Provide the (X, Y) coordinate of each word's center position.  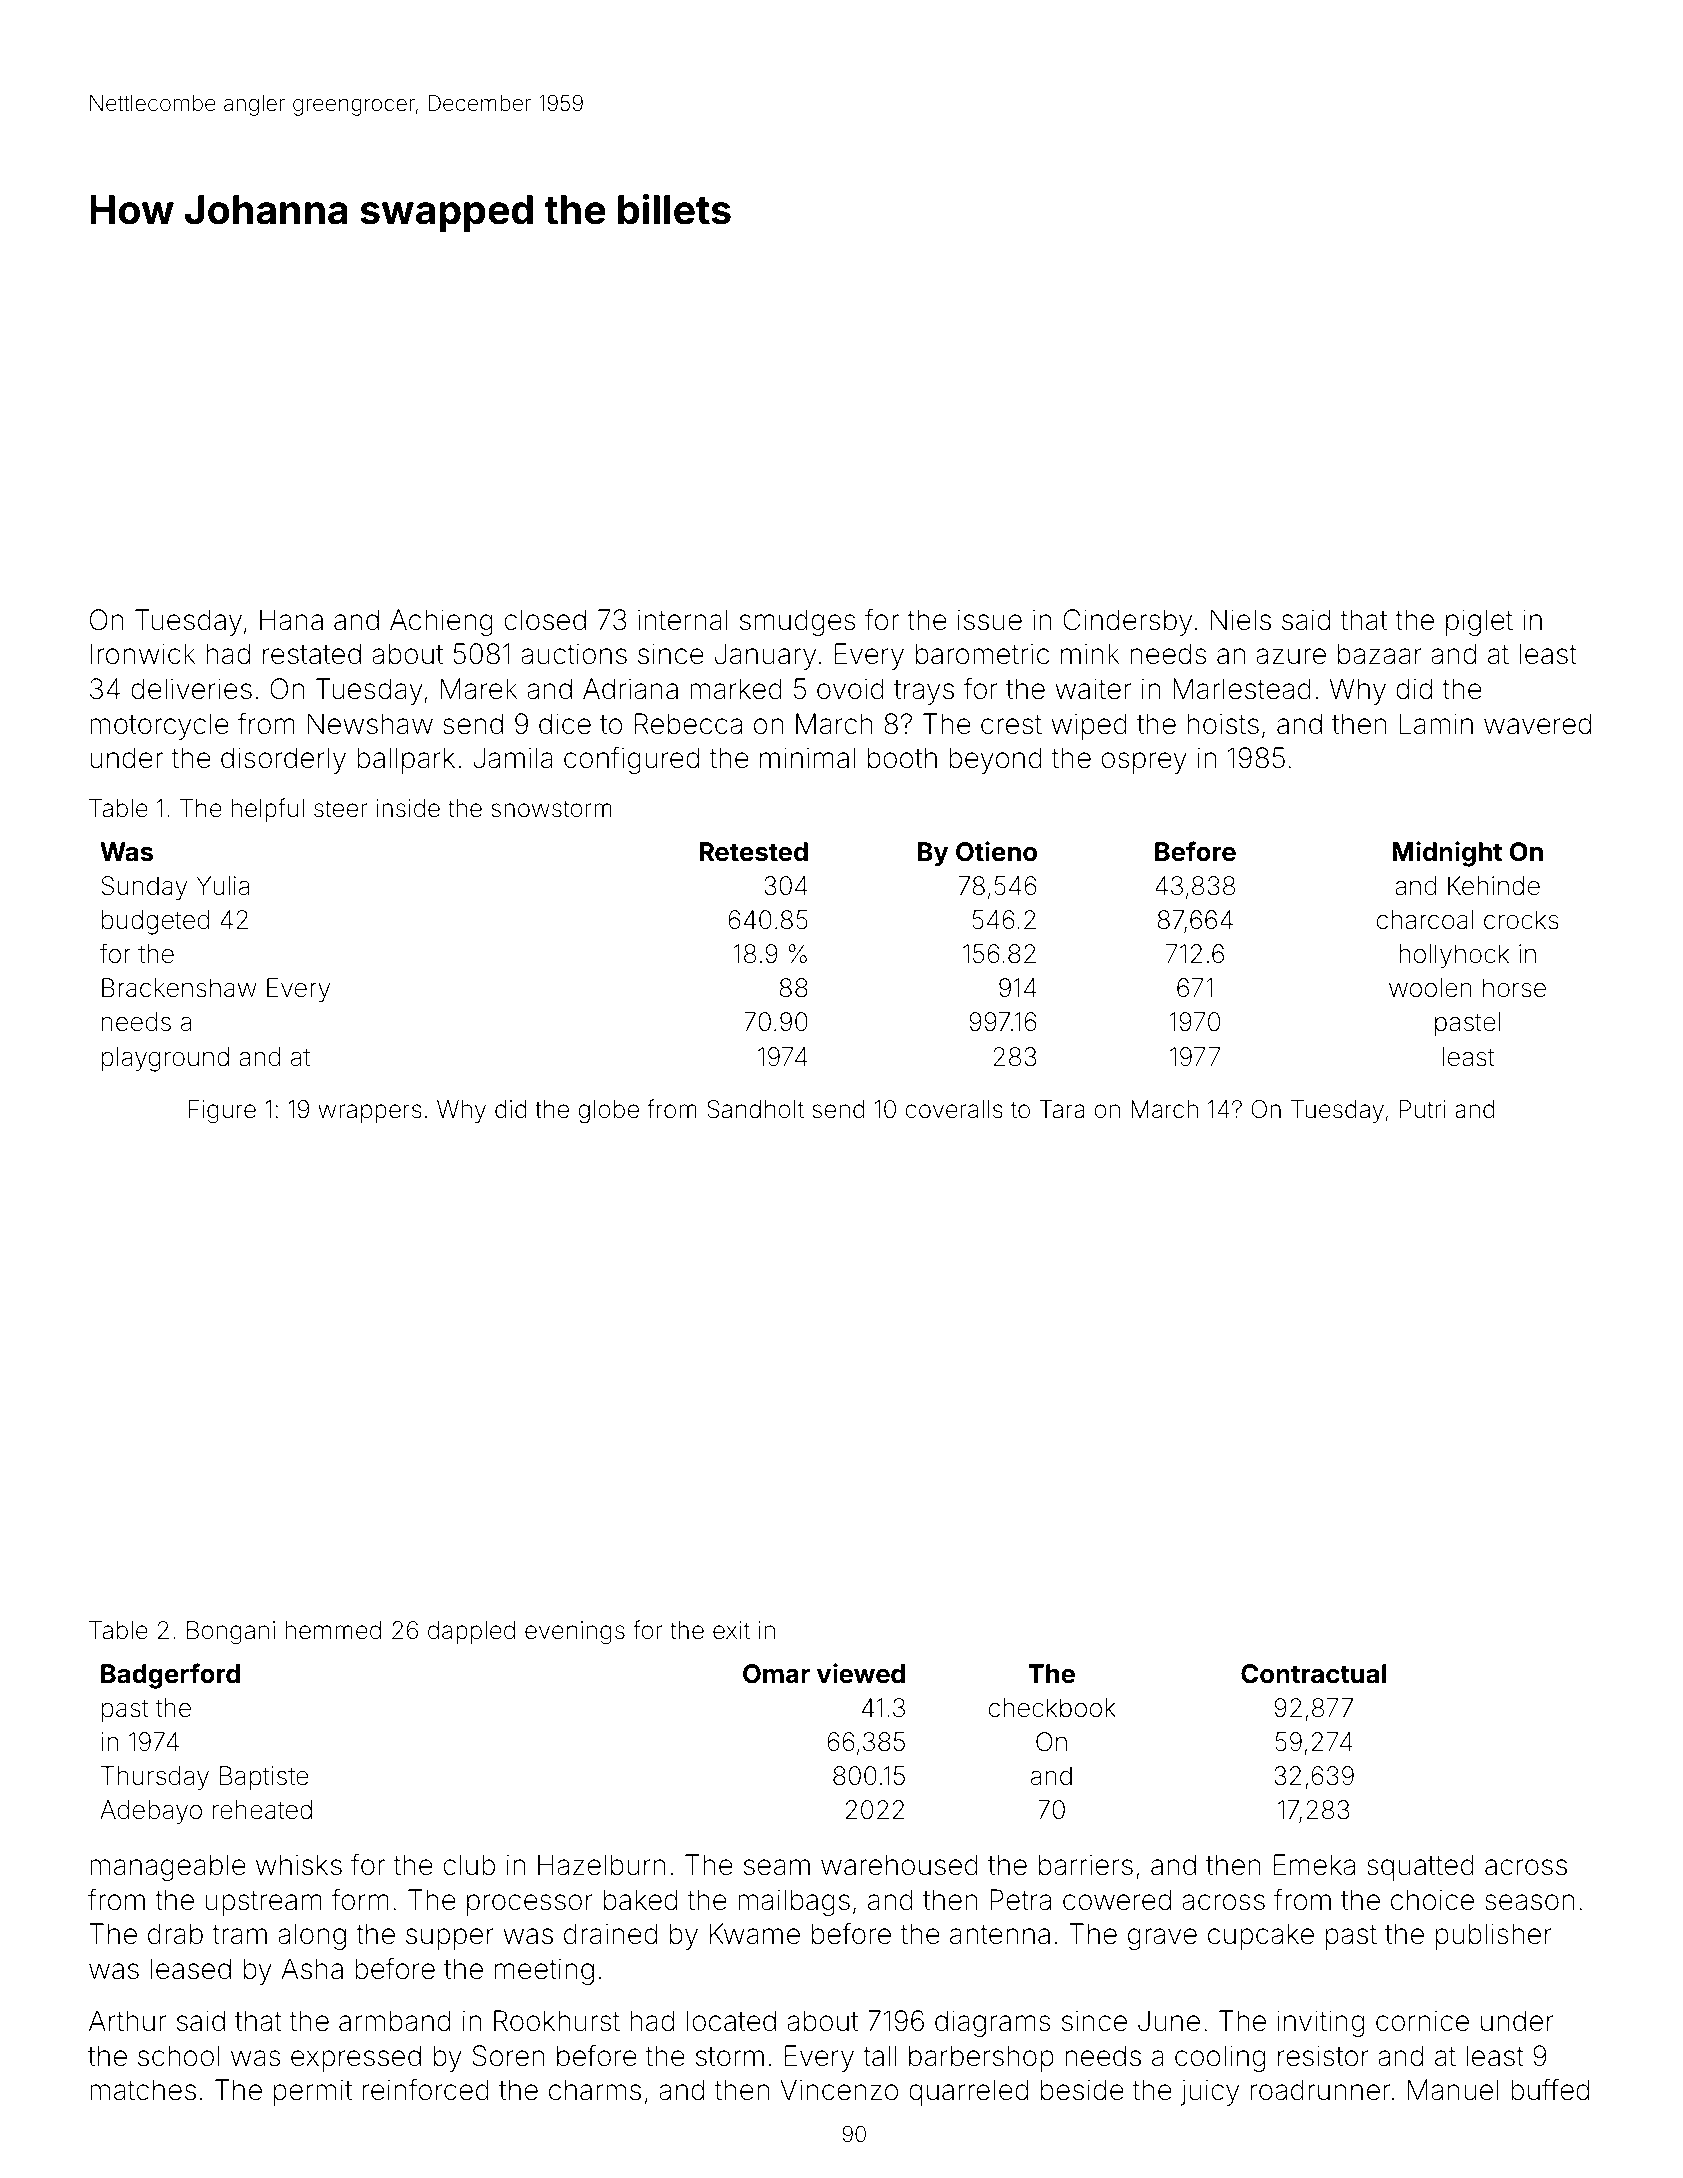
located (731, 2021)
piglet (1479, 622)
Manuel (1453, 2090)
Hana (291, 620)
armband (394, 2021)
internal (683, 620)
